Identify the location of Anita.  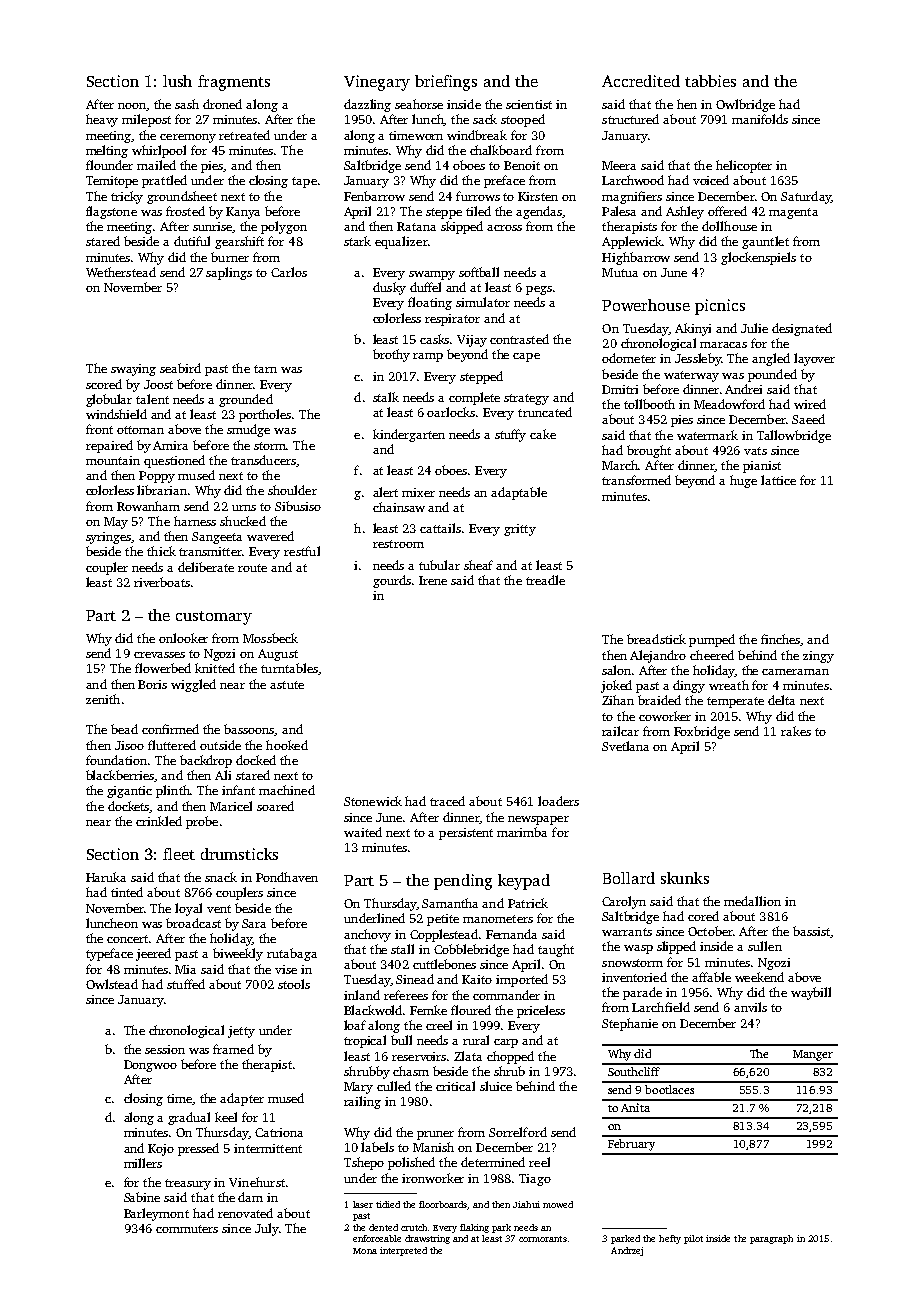
(635, 1107).
